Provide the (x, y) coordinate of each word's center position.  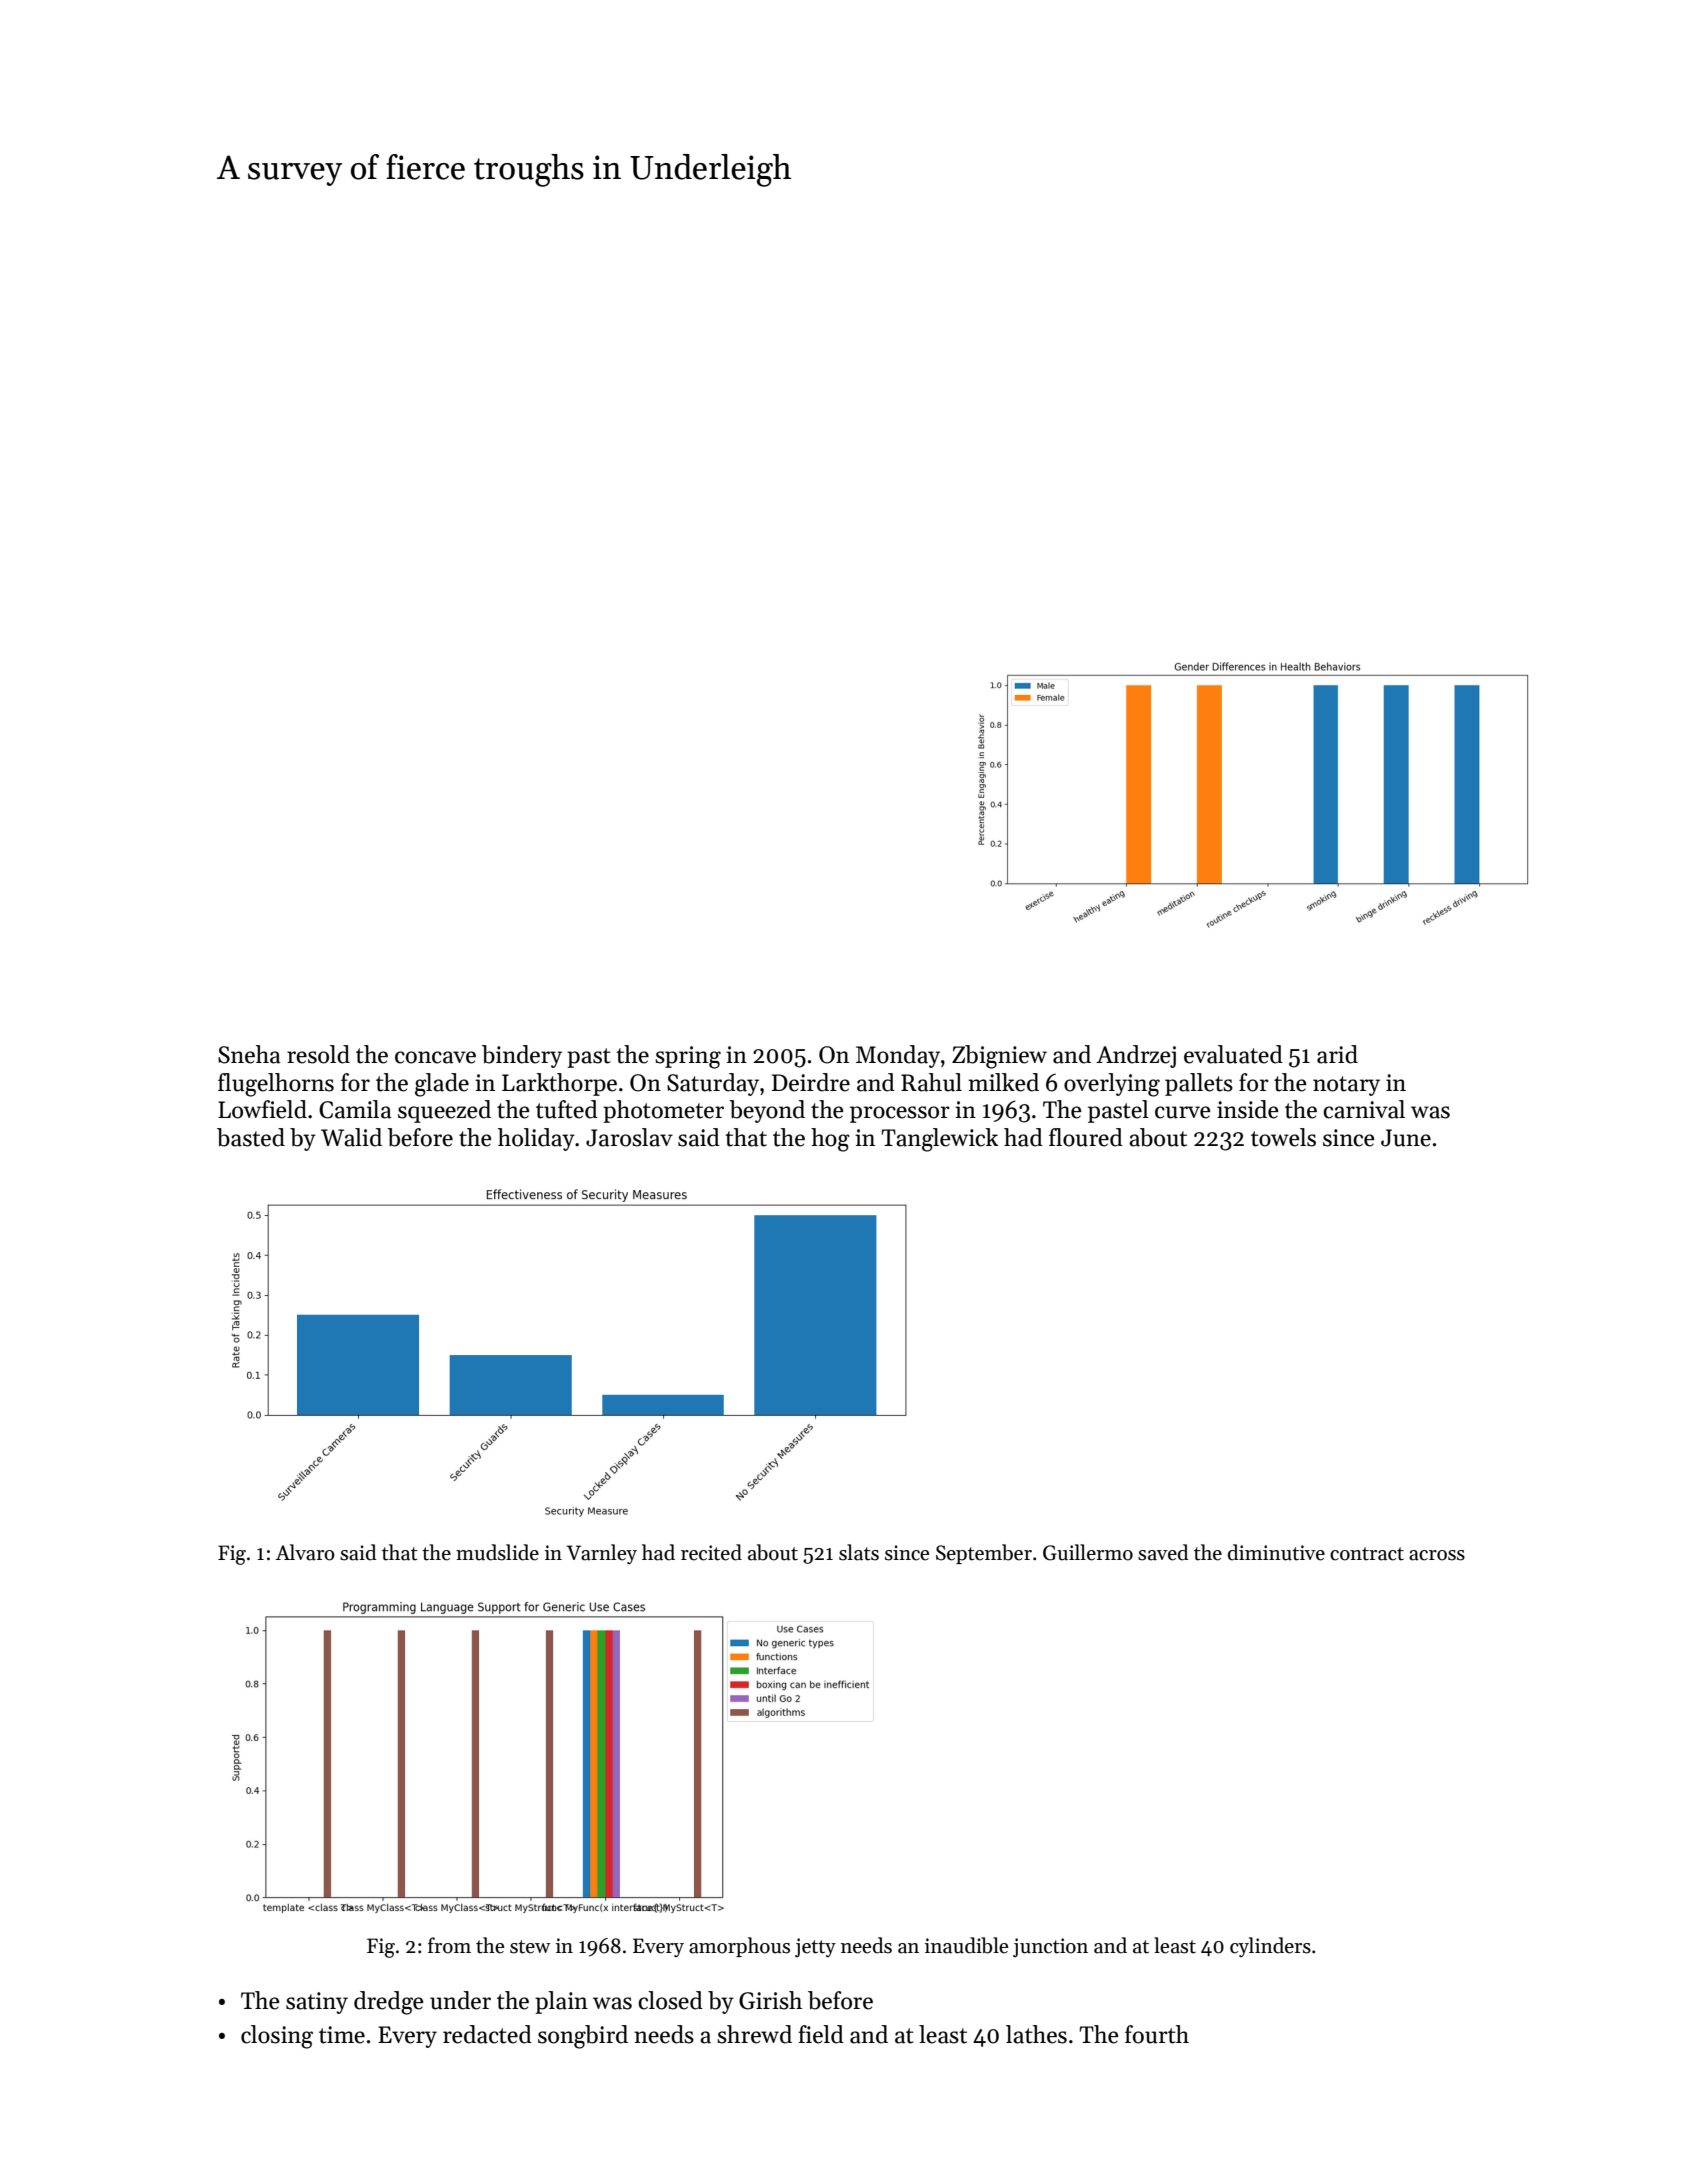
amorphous (739, 1947)
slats (859, 1552)
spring (688, 1057)
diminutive (1276, 1552)
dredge (389, 2003)
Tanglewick (939, 1140)
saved (1163, 1552)
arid (1337, 1054)
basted (251, 1137)
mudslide (497, 1552)
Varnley (601, 1554)
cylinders (1270, 1947)
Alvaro (305, 1552)
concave (435, 1057)
